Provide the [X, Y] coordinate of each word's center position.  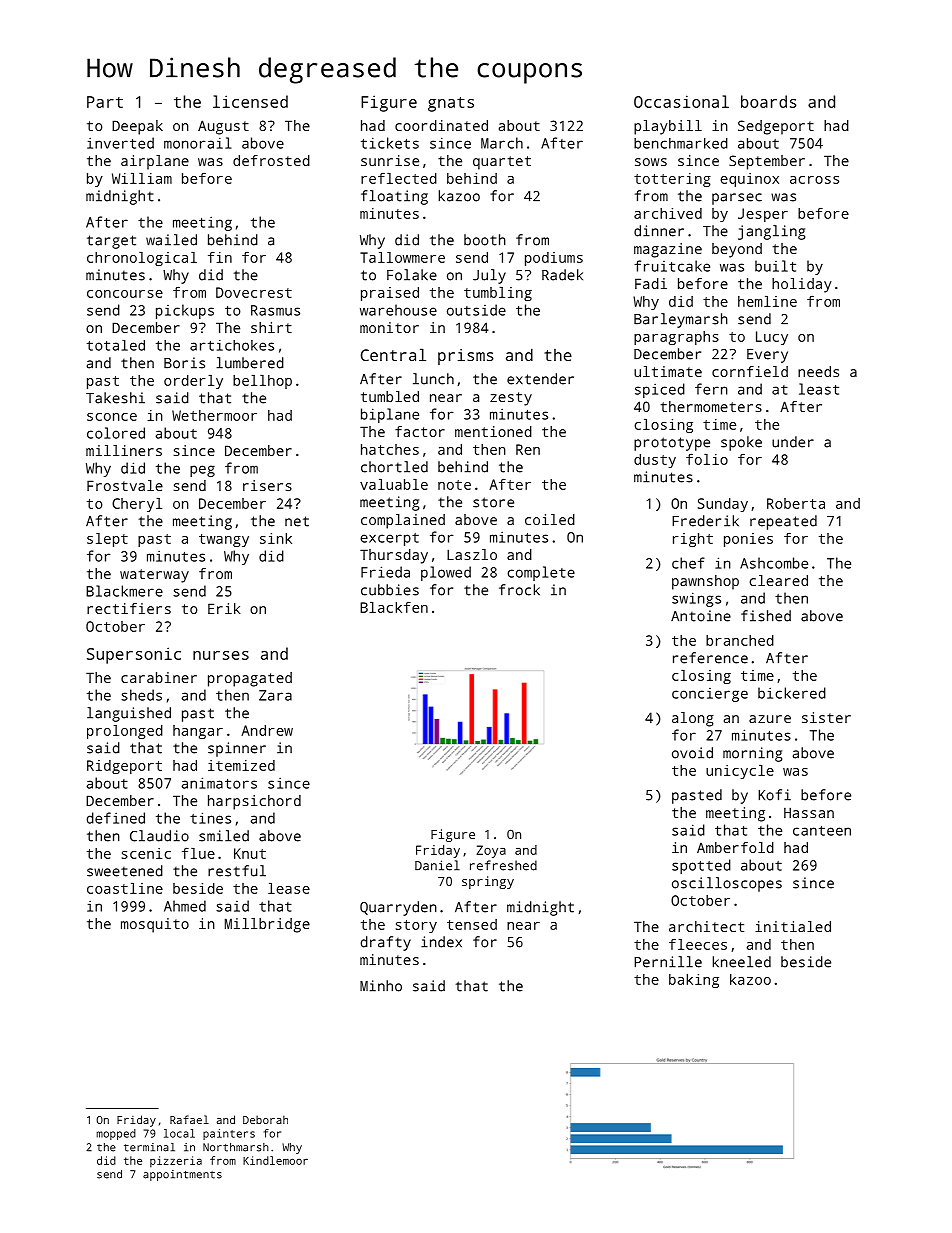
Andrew [267, 730]
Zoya [491, 851]
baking [694, 981]
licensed [250, 101]
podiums [554, 259]
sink [276, 538]
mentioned [493, 431]
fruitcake [672, 266]
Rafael [189, 1119]
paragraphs [676, 338]
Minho [381, 986]
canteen [822, 831]
